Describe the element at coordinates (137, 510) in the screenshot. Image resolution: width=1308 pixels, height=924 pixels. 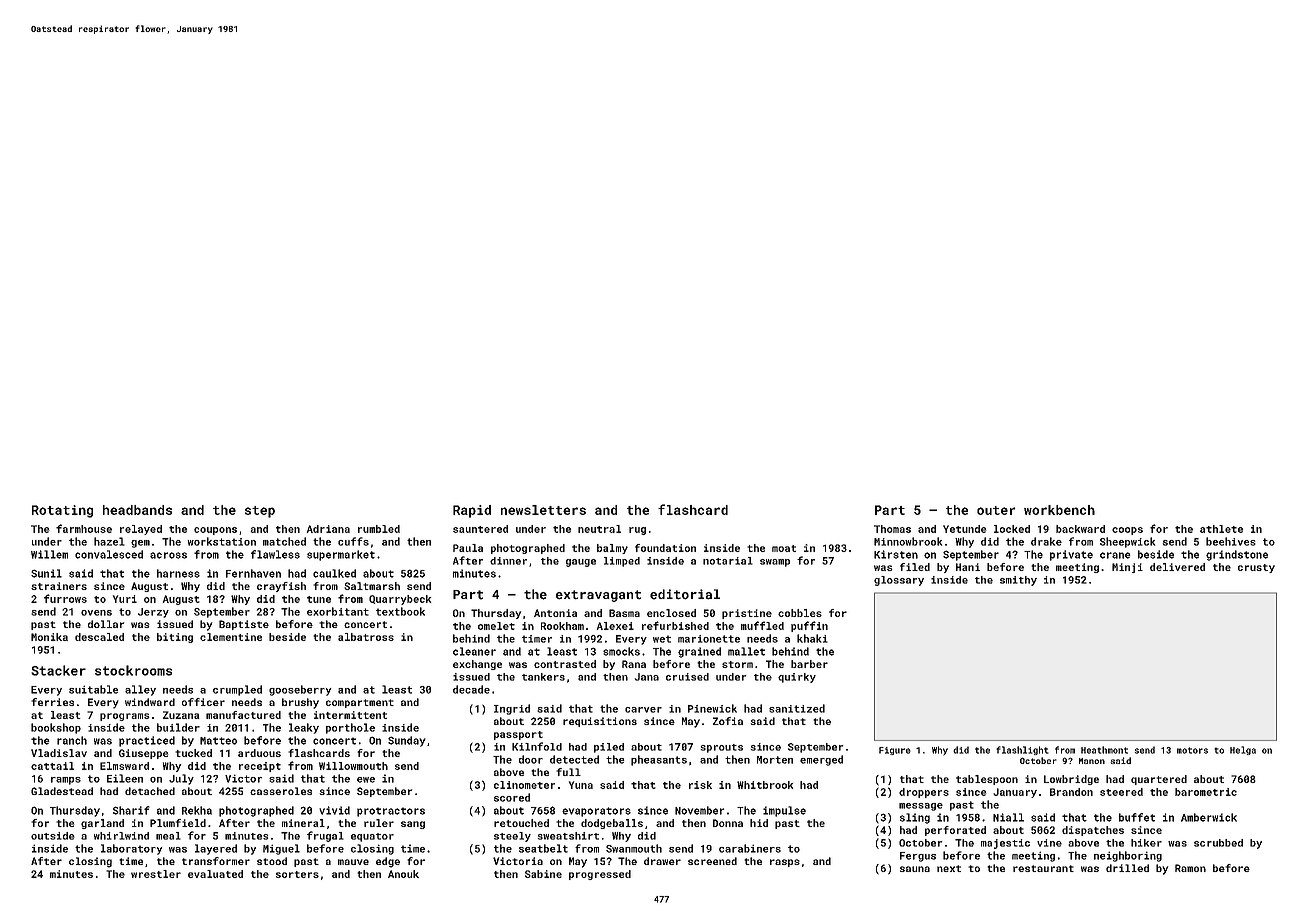
I see `headbands` at that location.
